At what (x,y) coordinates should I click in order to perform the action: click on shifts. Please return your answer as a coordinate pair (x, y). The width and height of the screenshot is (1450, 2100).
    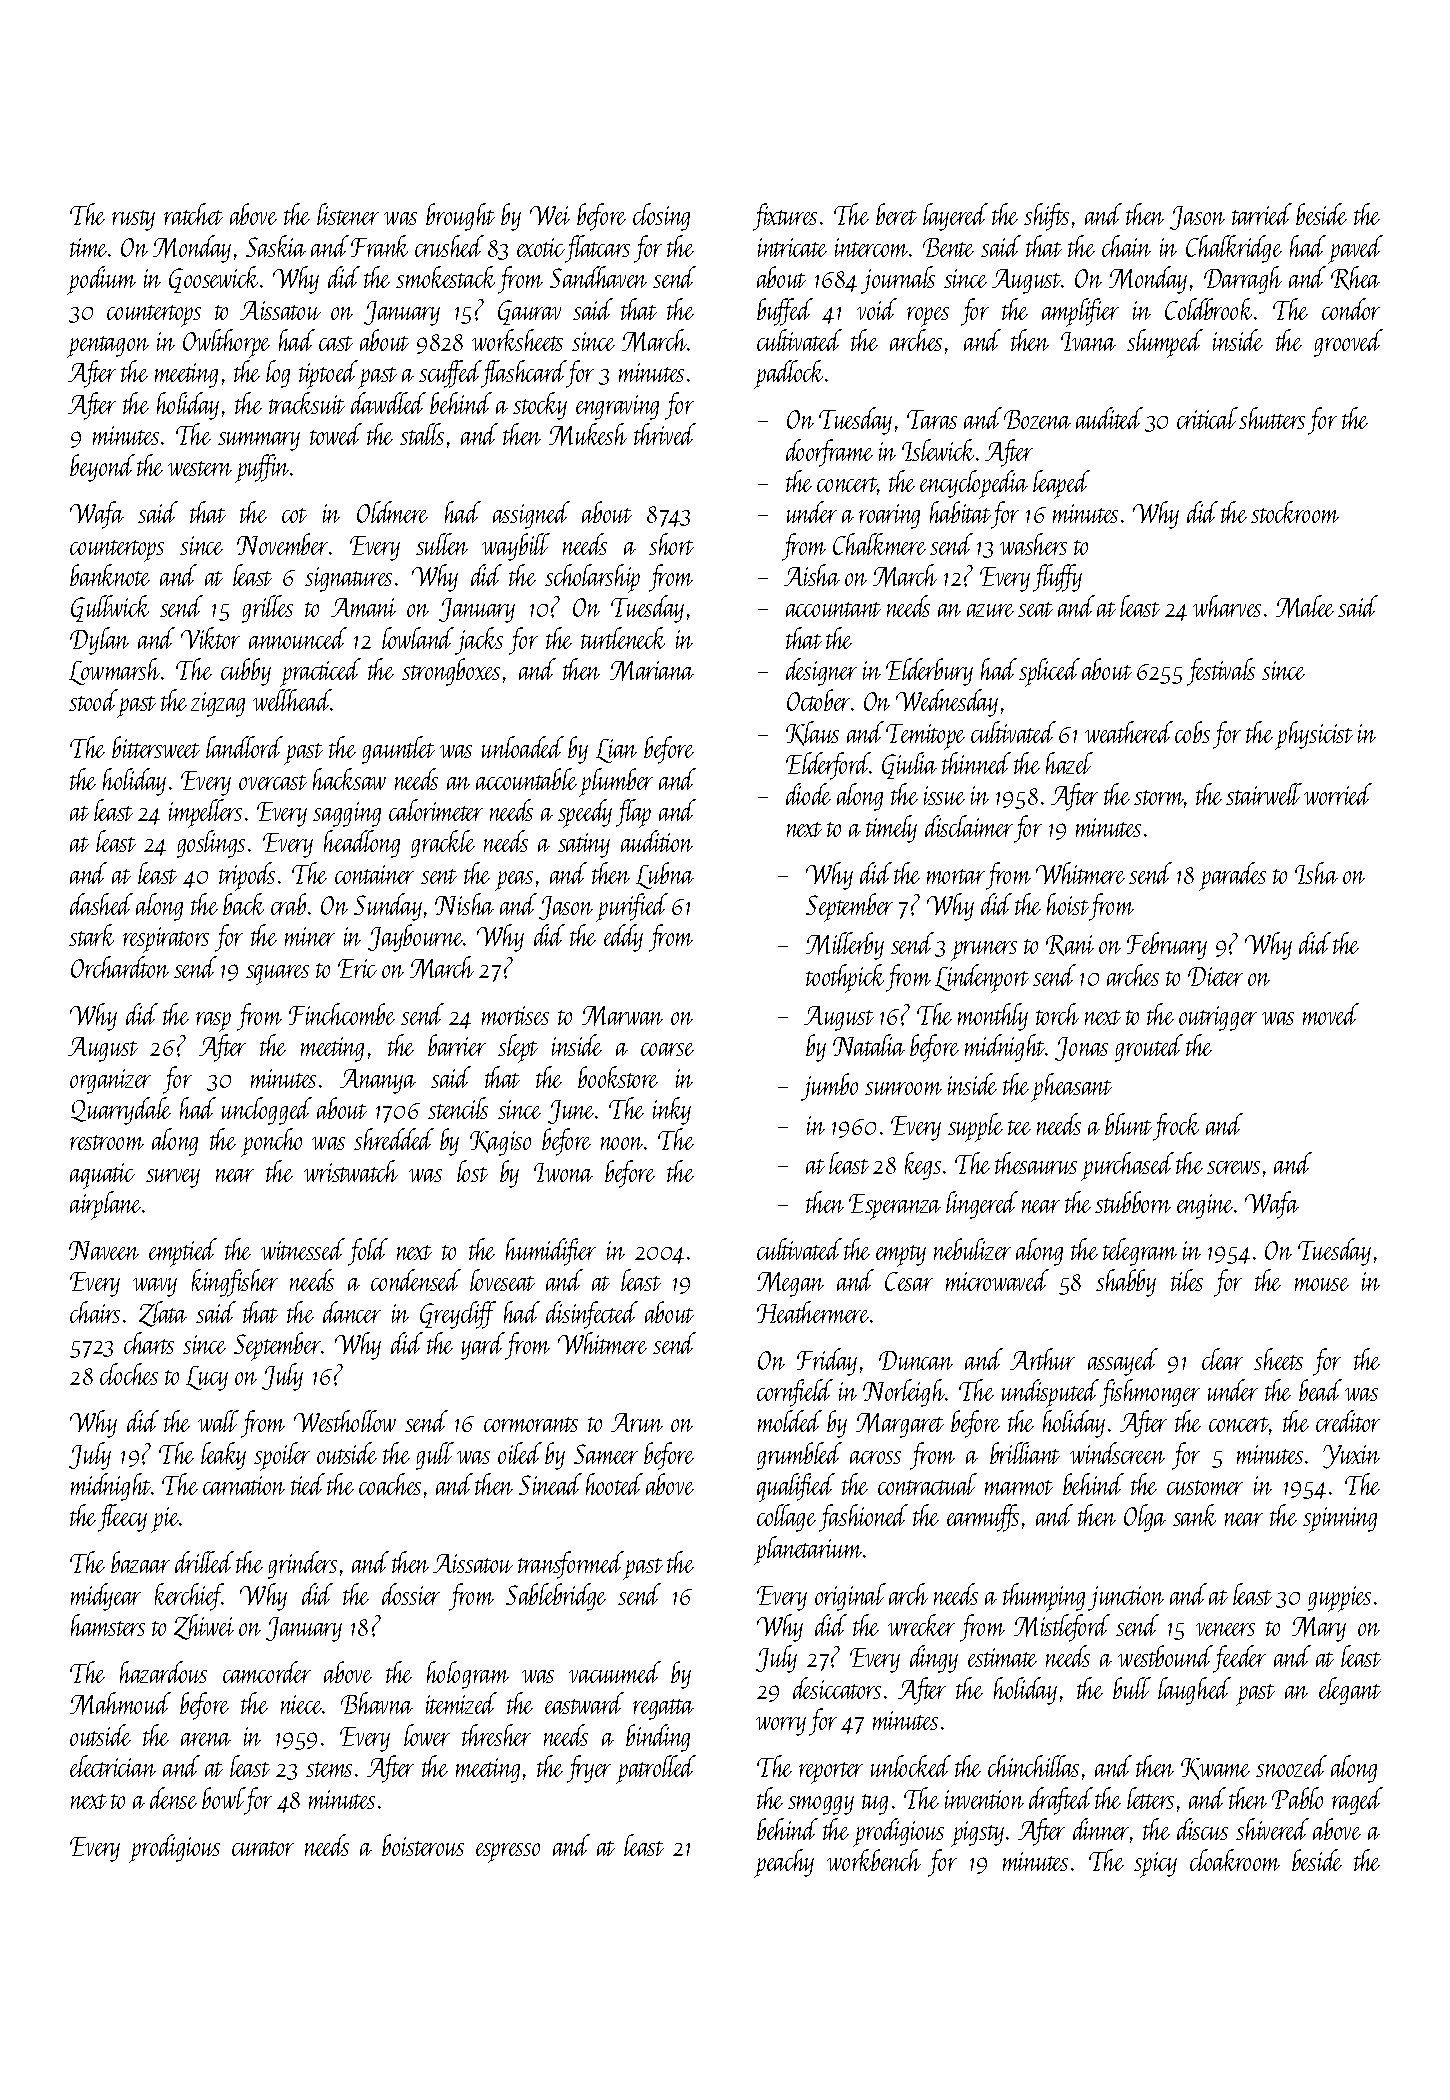
    Looking at the image, I should click on (1046, 217).
